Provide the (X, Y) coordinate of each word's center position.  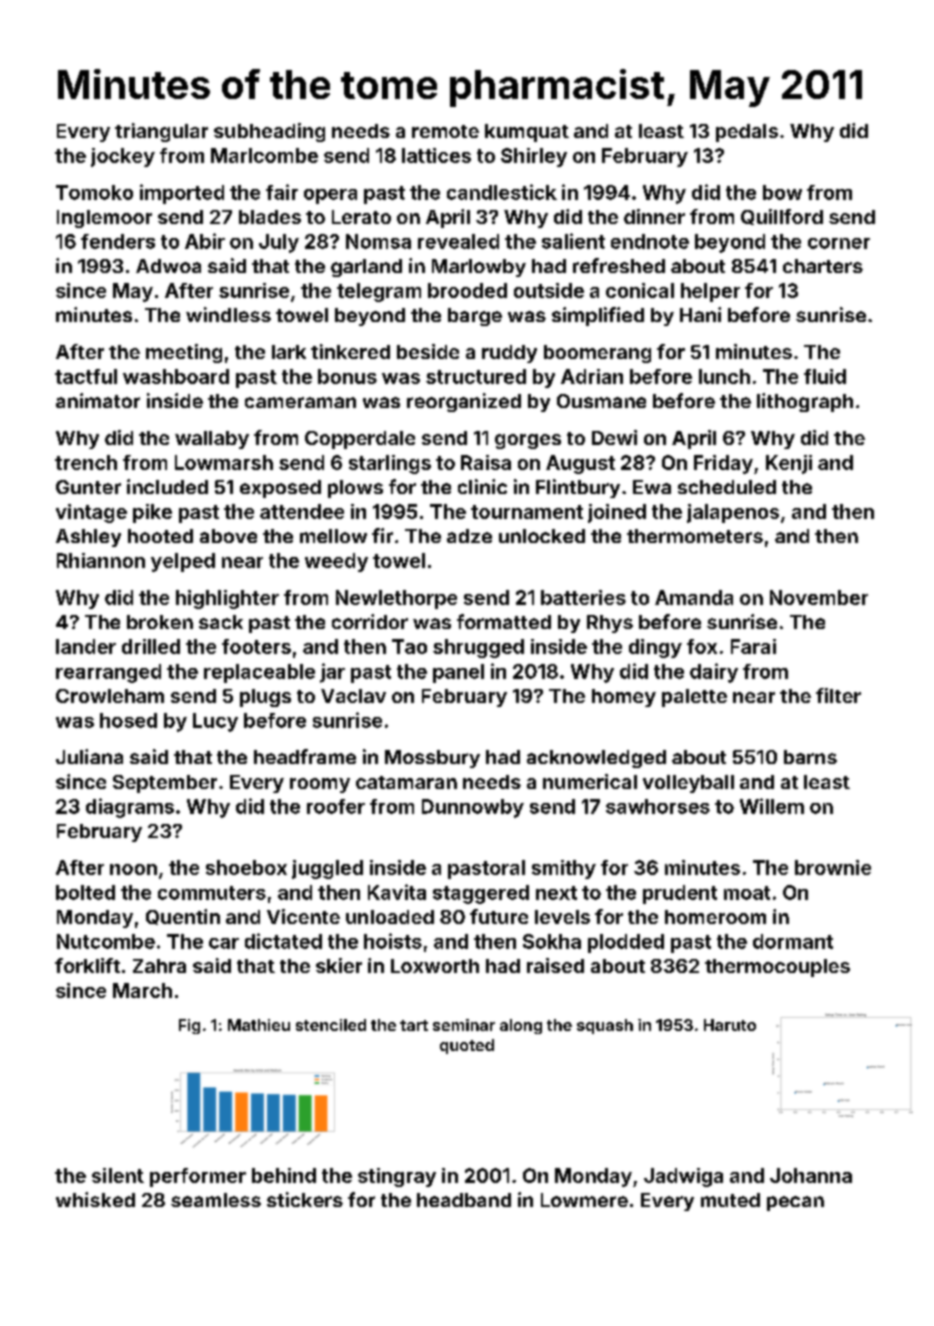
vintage (91, 513)
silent (118, 1175)
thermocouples (777, 968)
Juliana (89, 756)
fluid (825, 376)
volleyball (688, 784)
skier (339, 965)
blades (270, 217)
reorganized (464, 402)
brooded (467, 290)
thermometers (695, 536)
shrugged (478, 648)
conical (640, 290)
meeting (184, 353)
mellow (333, 536)
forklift (87, 965)
